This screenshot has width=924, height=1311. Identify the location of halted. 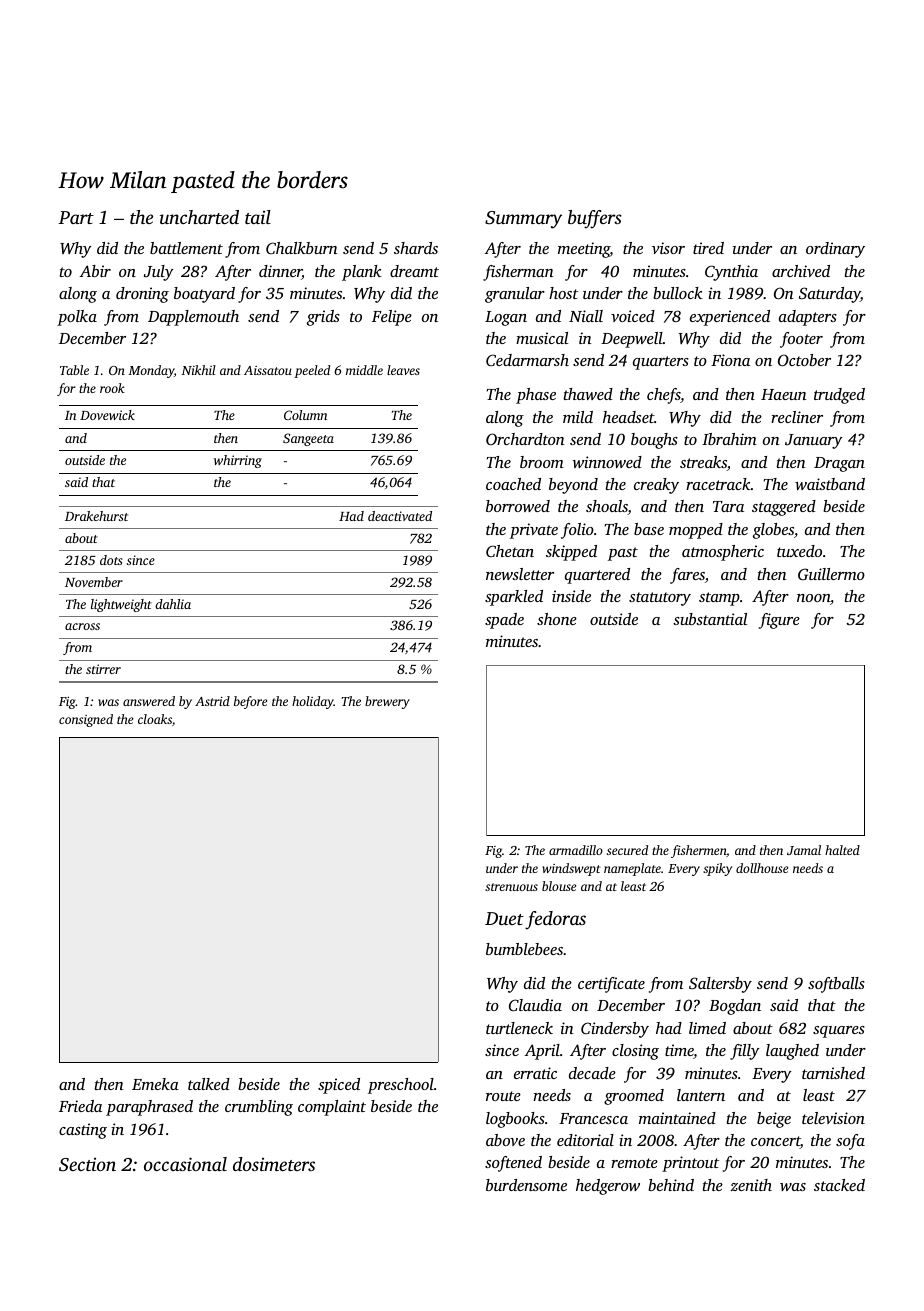
(842, 850).
